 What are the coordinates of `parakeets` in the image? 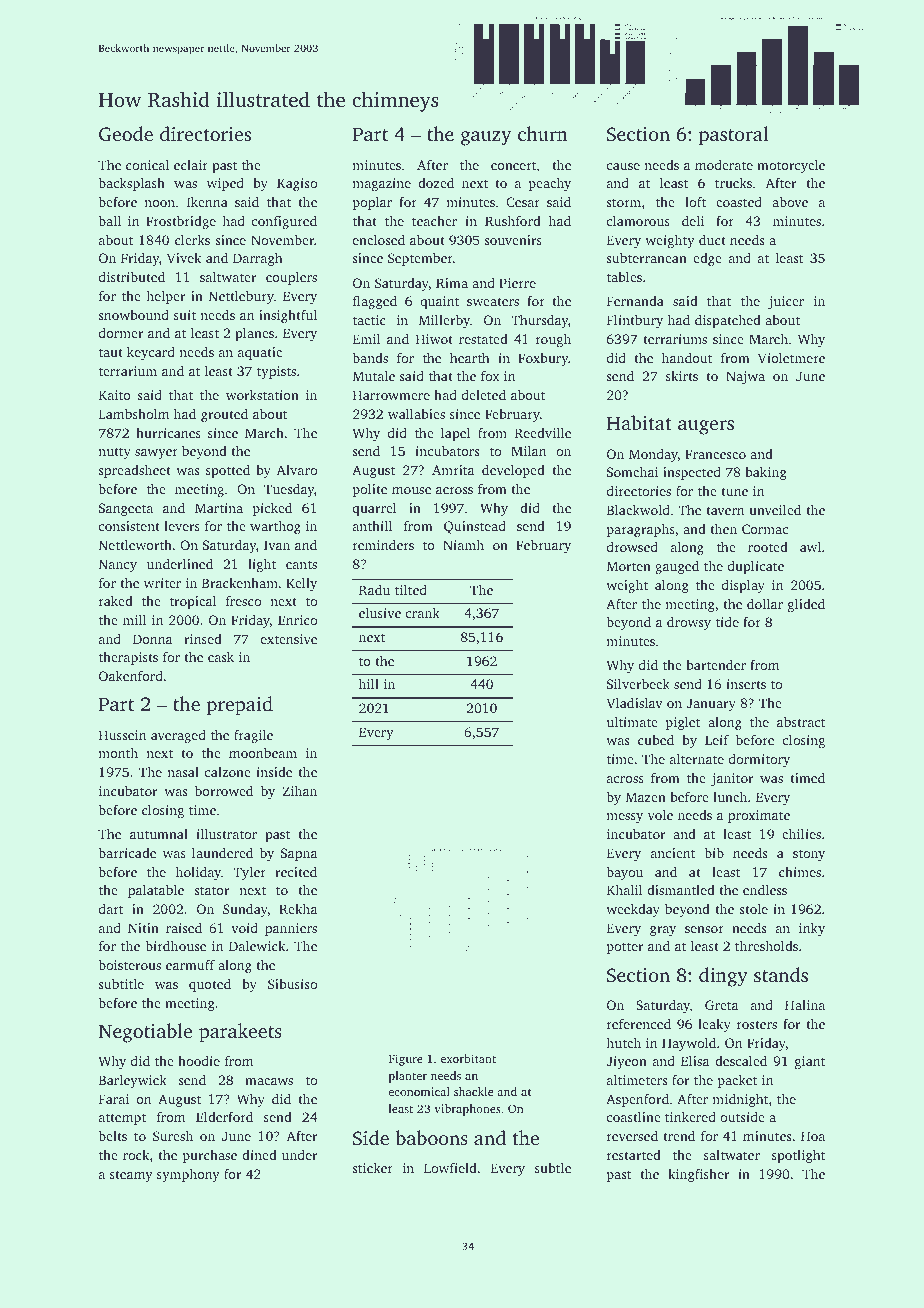 It's located at (240, 1033).
